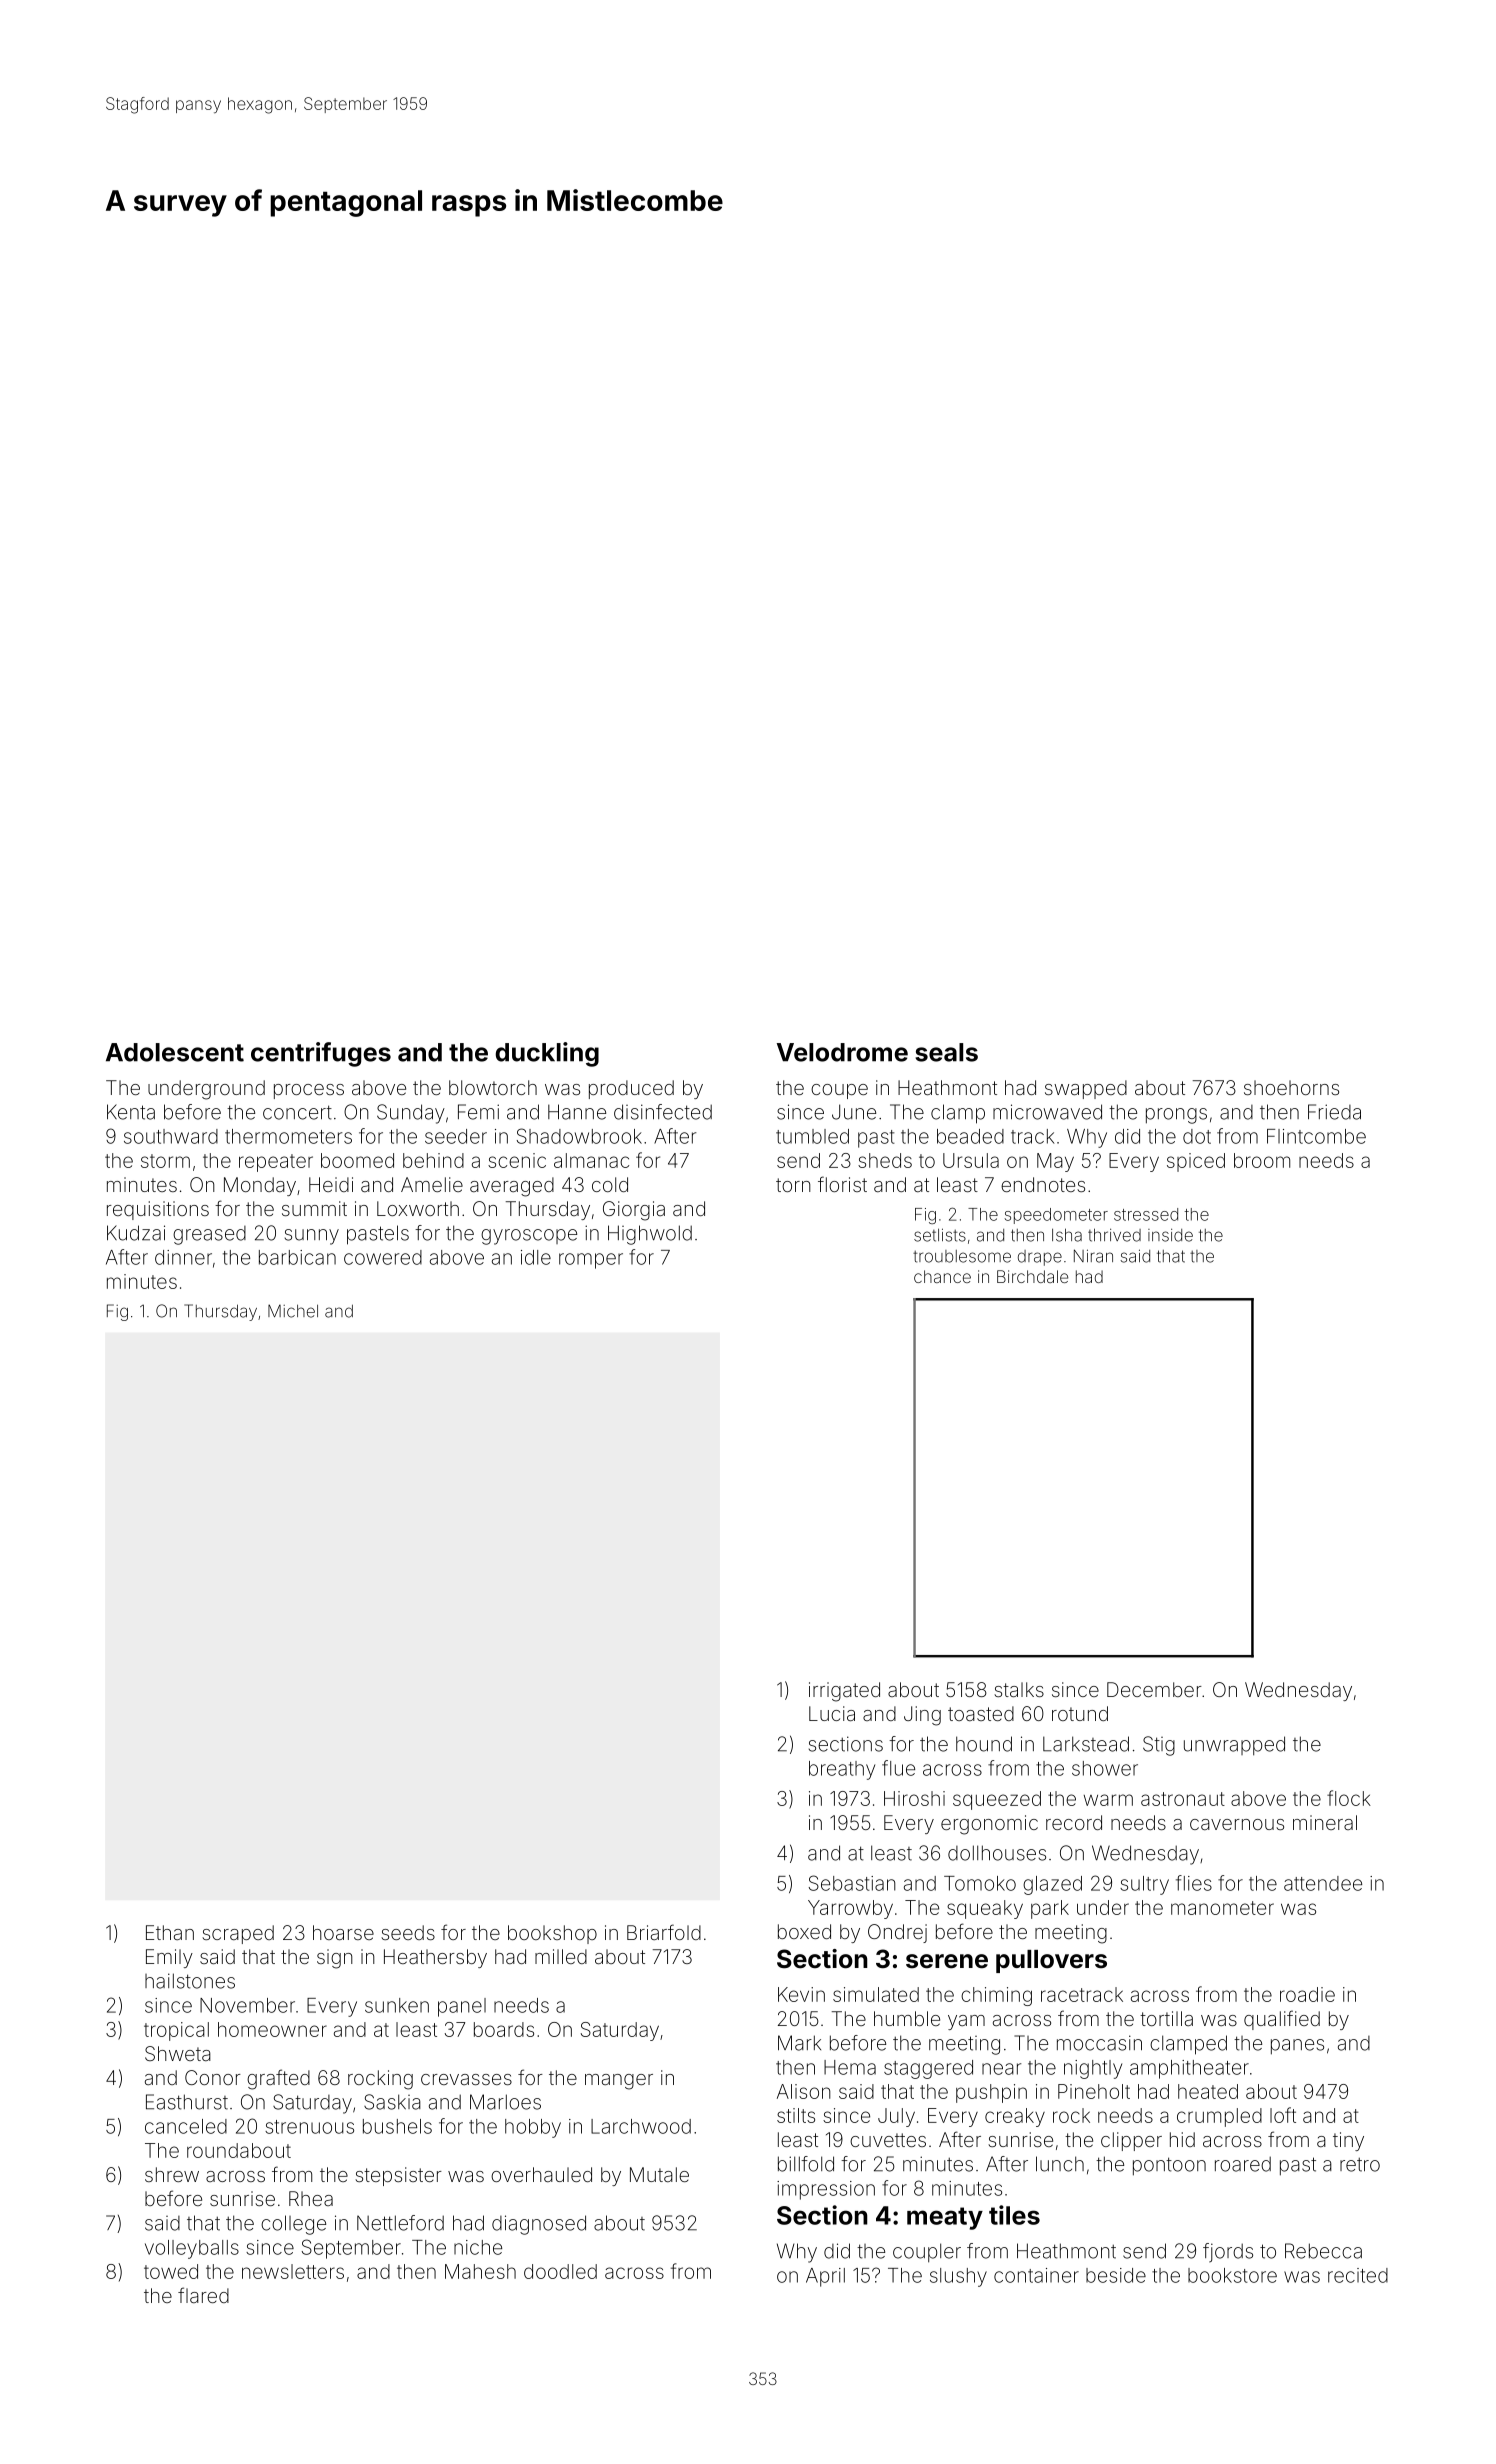 Image resolution: width=1496 pixels, height=2464 pixels. I want to click on Lucia, so click(832, 1713).
